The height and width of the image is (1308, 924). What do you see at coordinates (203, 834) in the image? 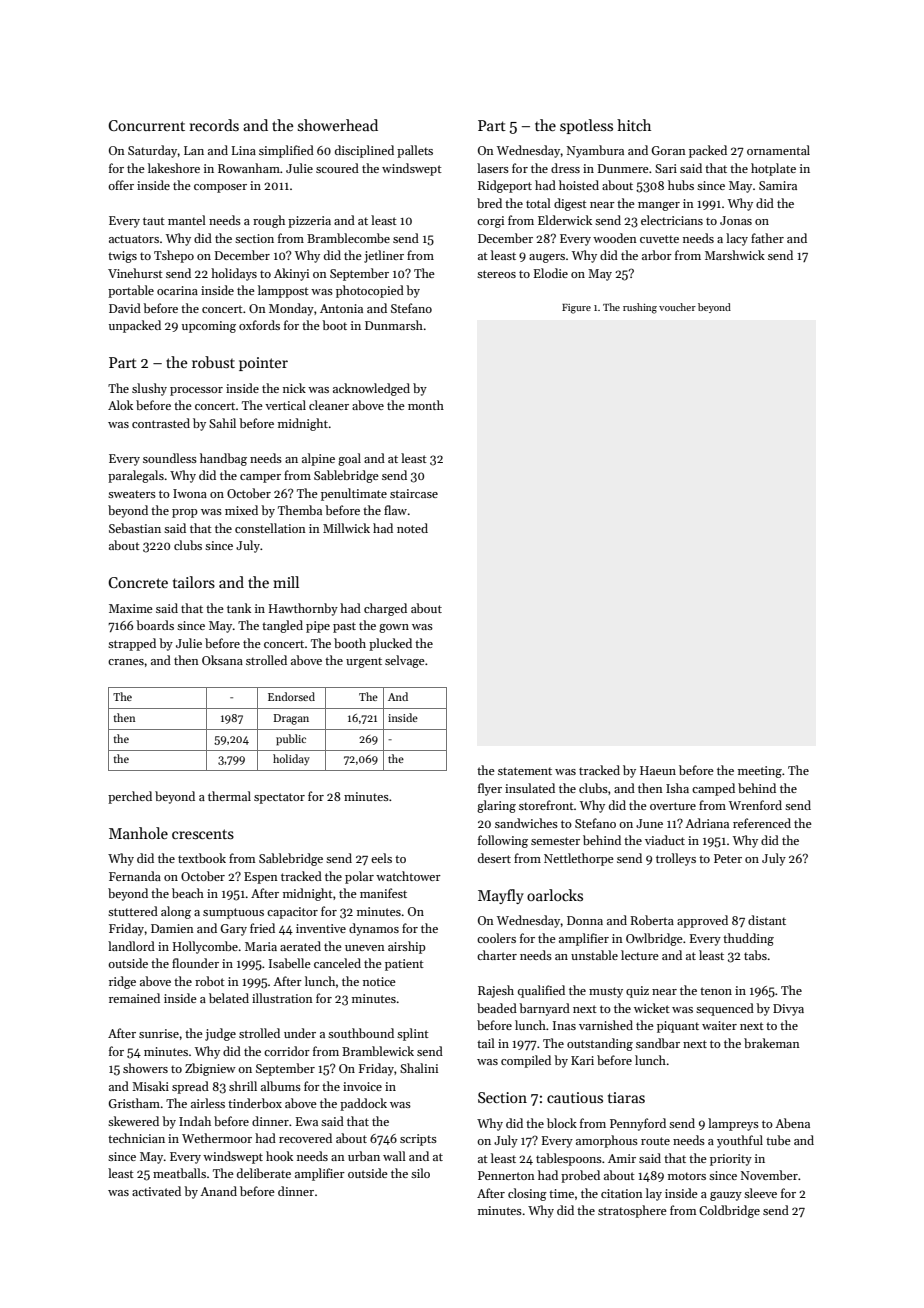
I see `crescents` at bounding box center [203, 834].
